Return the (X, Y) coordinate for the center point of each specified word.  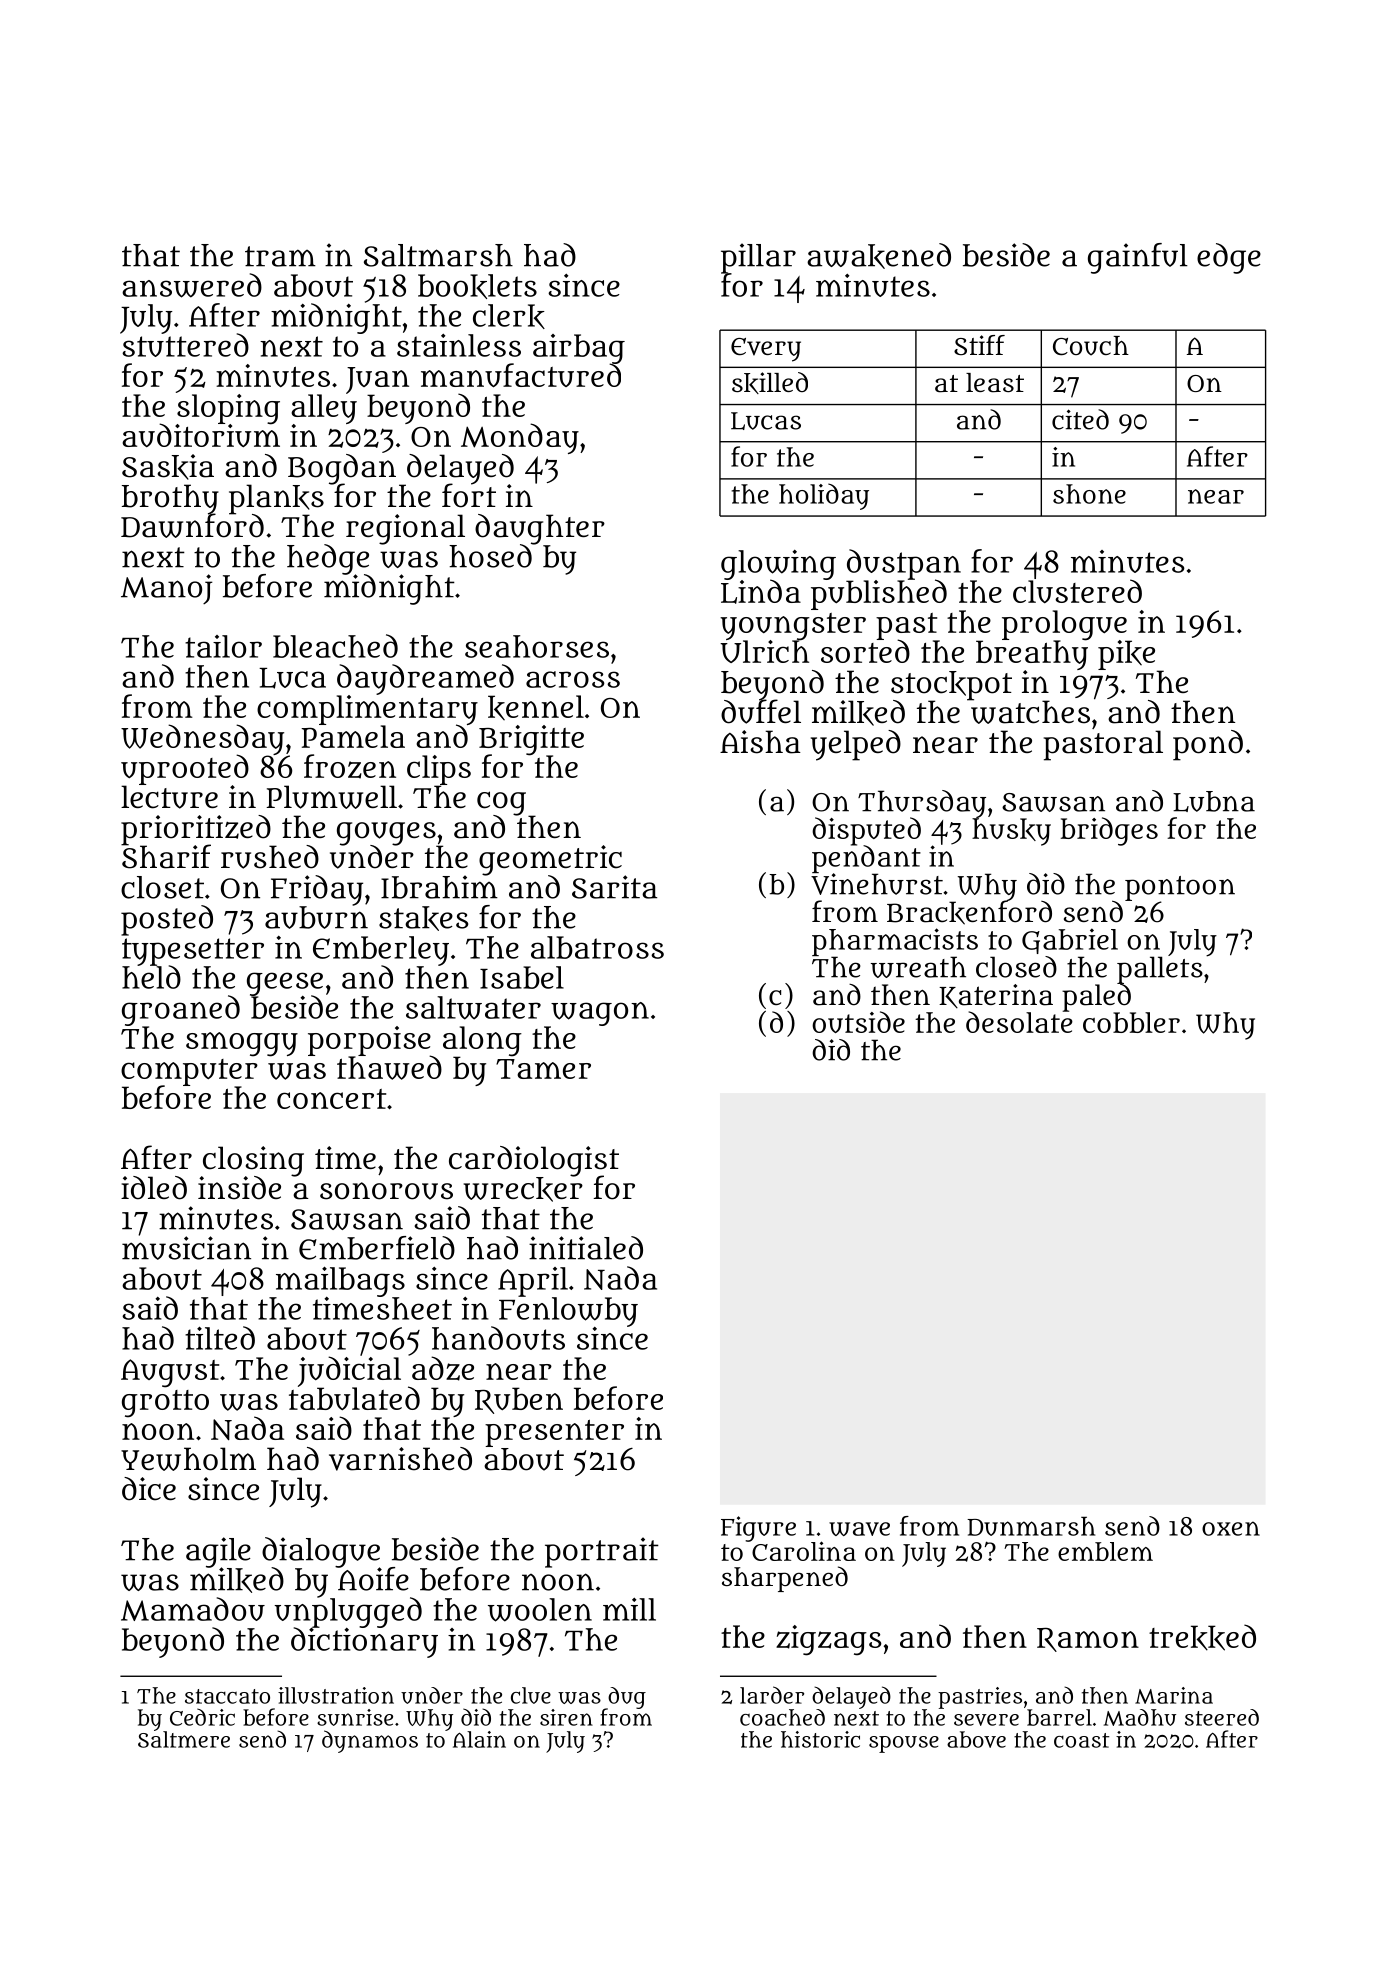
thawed (389, 1068)
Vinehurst (877, 884)
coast (1081, 1740)
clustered (1077, 591)
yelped (856, 745)
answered (192, 285)
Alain (479, 1739)
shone (1089, 494)
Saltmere (184, 1739)
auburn (316, 917)
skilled (770, 383)
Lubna (1214, 801)
